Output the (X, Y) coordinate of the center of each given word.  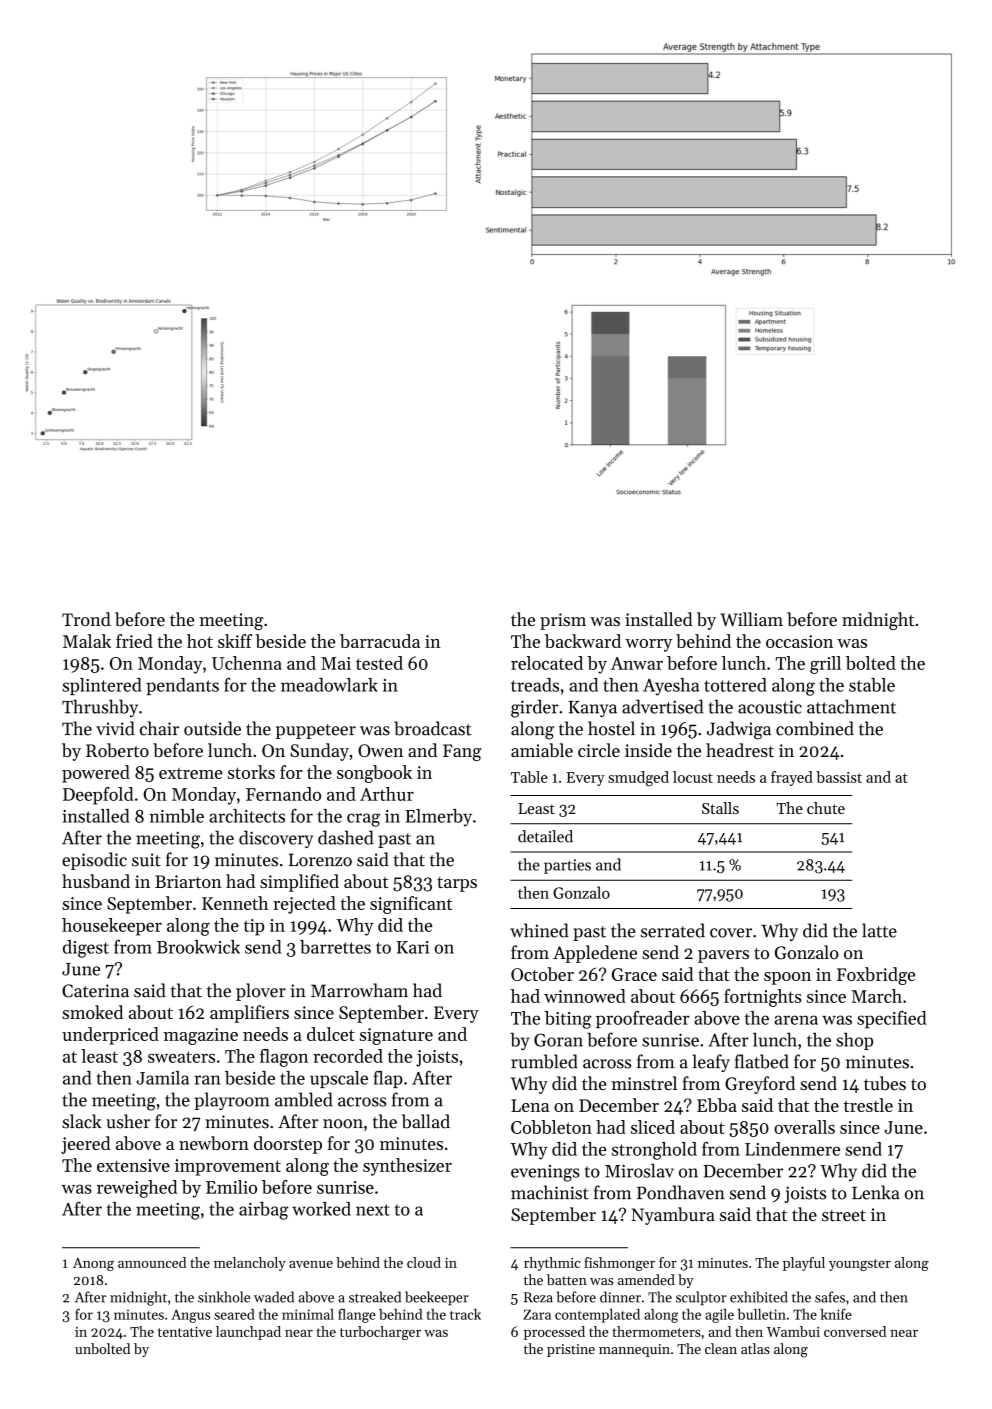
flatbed (762, 1061)
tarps (457, 884)
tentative (185, 1332)
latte (879, 930)
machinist (550, 1192)
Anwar (637, 663)
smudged (638, 778)
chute (826, 808)
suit (146, 860)
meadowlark (329, 685)
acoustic (770, 707)
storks (251, 772)
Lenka (876, 1192)
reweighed (137, 1189)
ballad (426, 1121)
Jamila (162, 1078)
